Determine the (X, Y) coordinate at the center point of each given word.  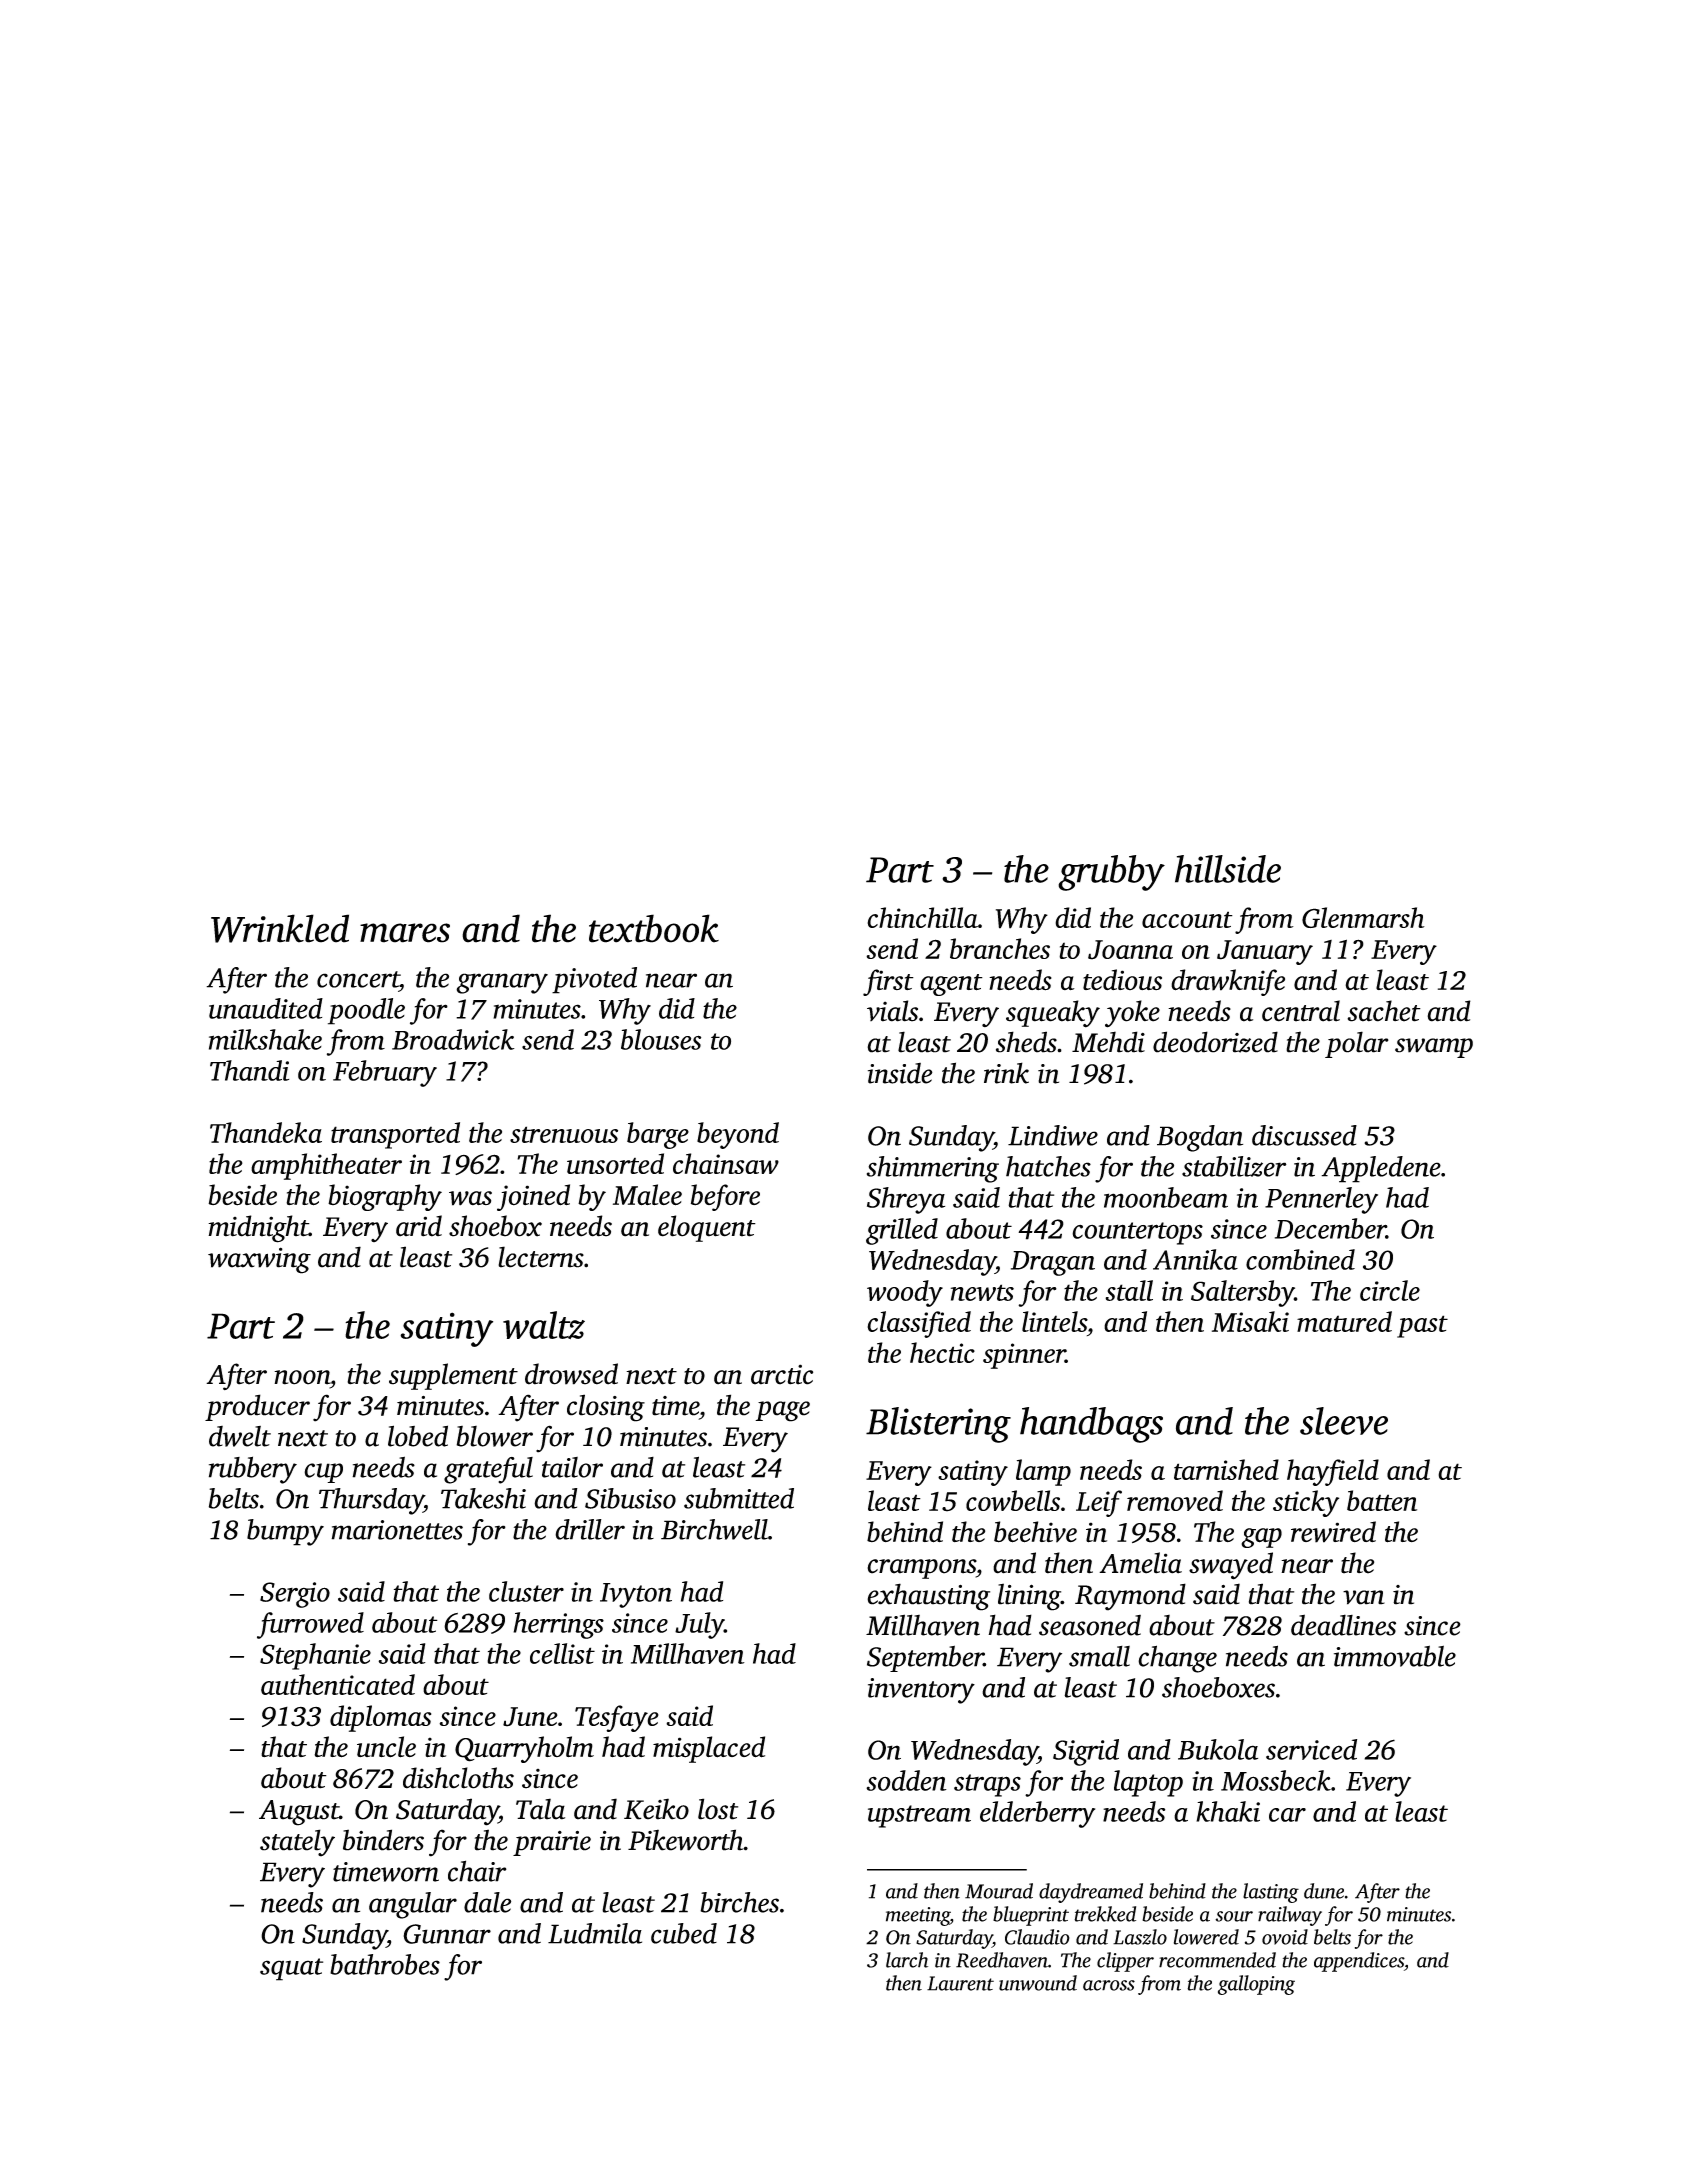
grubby (1111, 873)
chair (477, 1871)
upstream (919, 1816)
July (699, 1625)
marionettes (397, 1530)
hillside (1228, 869)
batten (1382, 1500)
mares (405, 933)
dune (1324, 1891)
